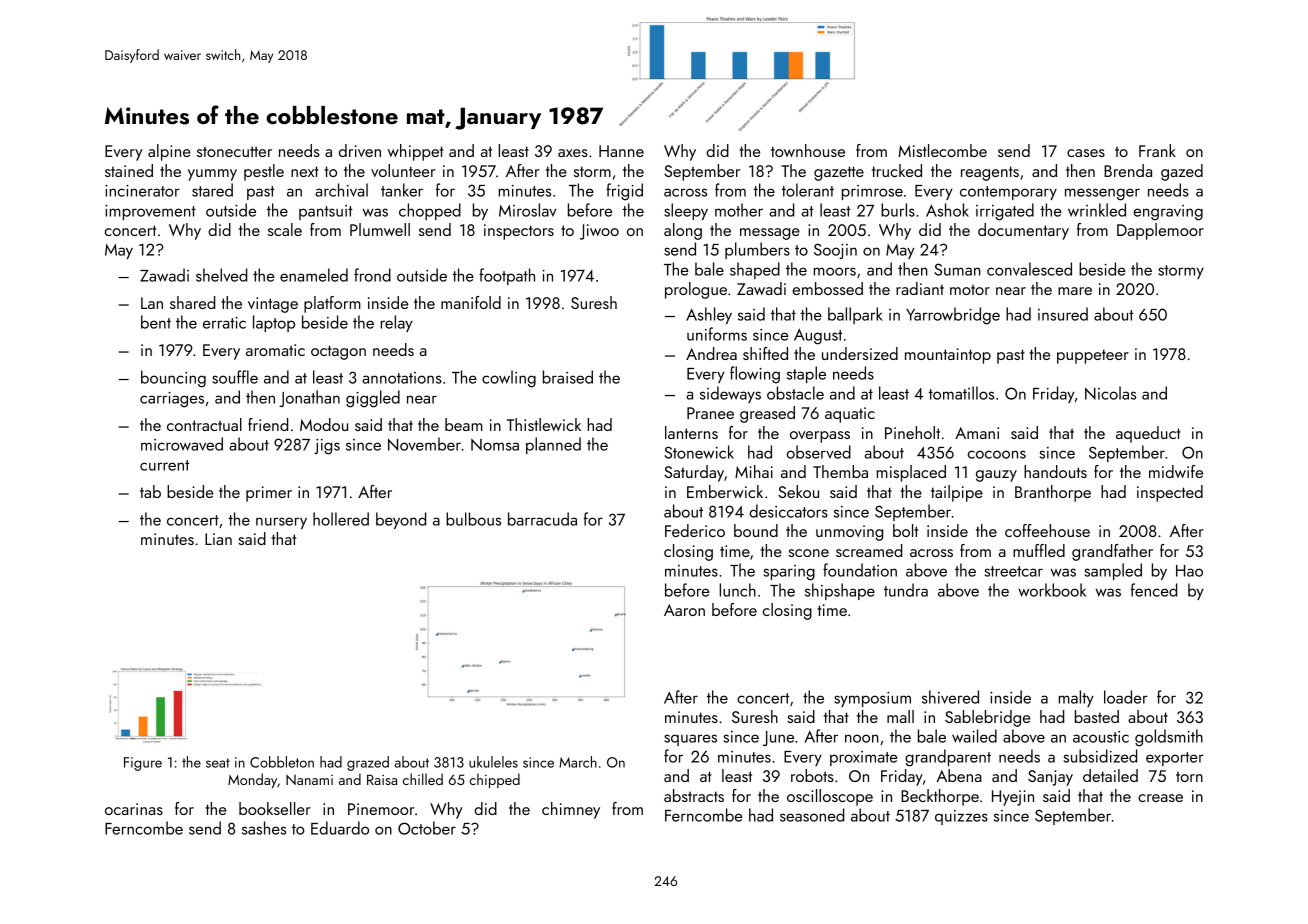 The width and height of the page is (1308, 924). Describe the element at coordinates (957, 269) in the page. I see `Suman` at that location.
